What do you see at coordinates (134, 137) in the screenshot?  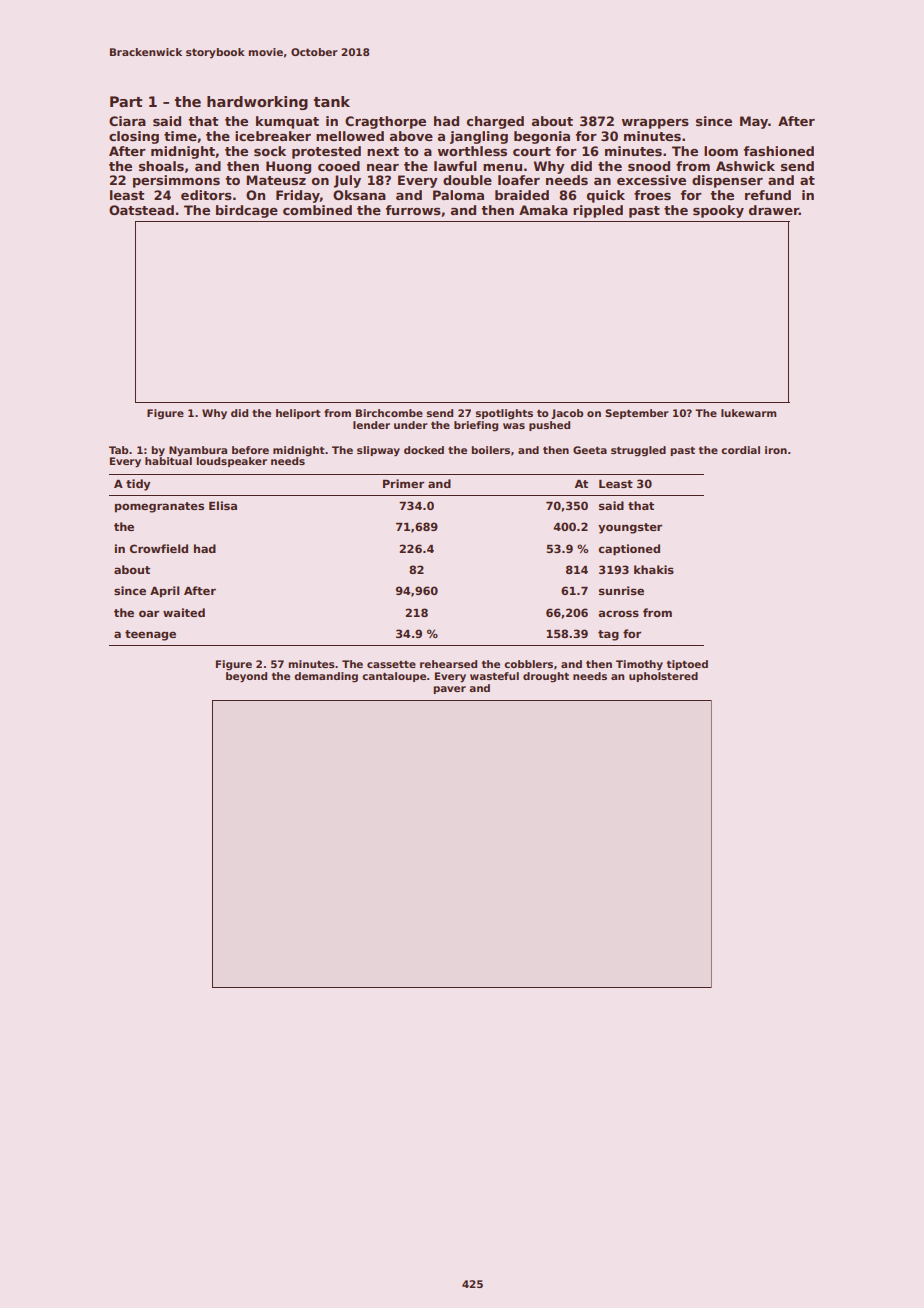 I see `closing` at bounding box center [134, 137].
